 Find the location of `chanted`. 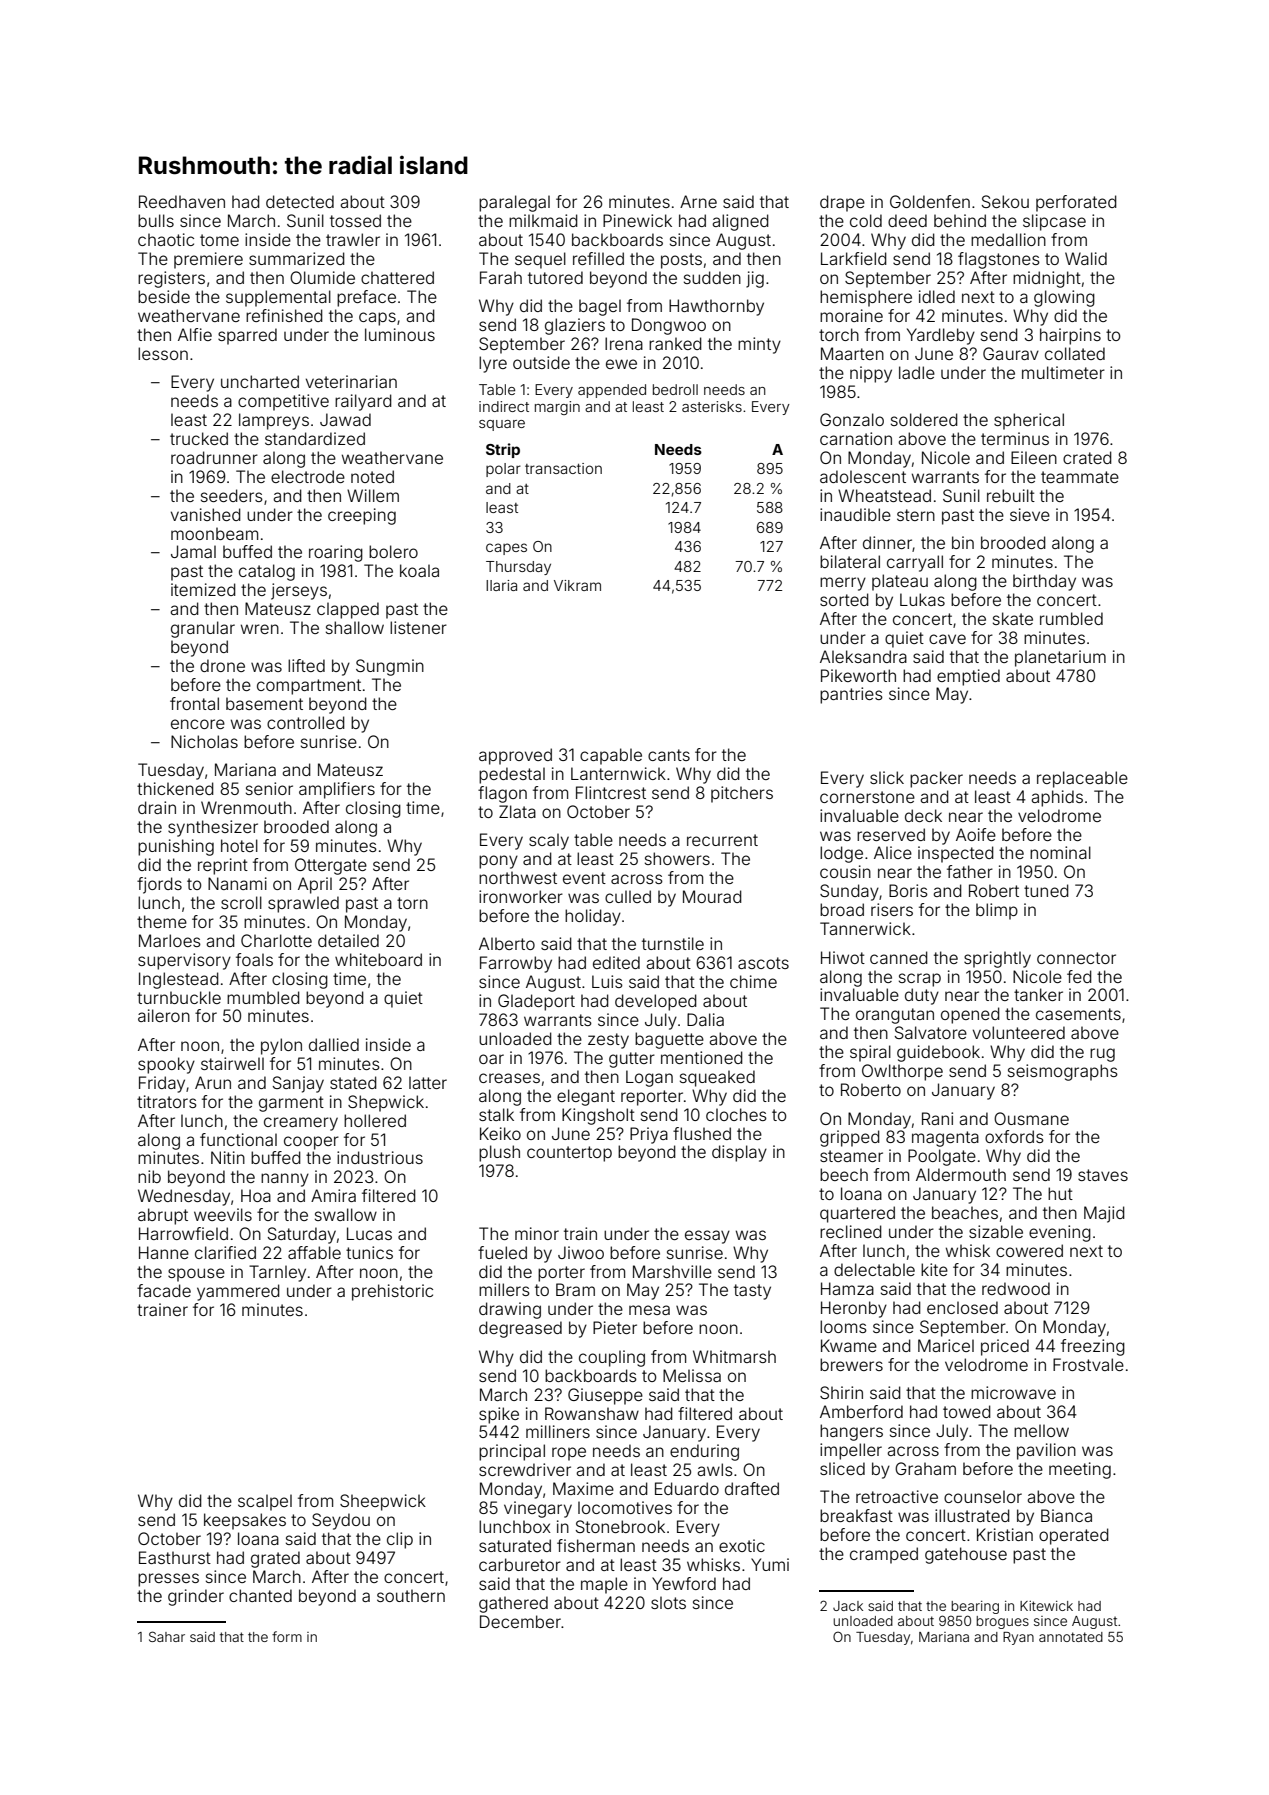

chanted is located at coordinates (260, 1595).
